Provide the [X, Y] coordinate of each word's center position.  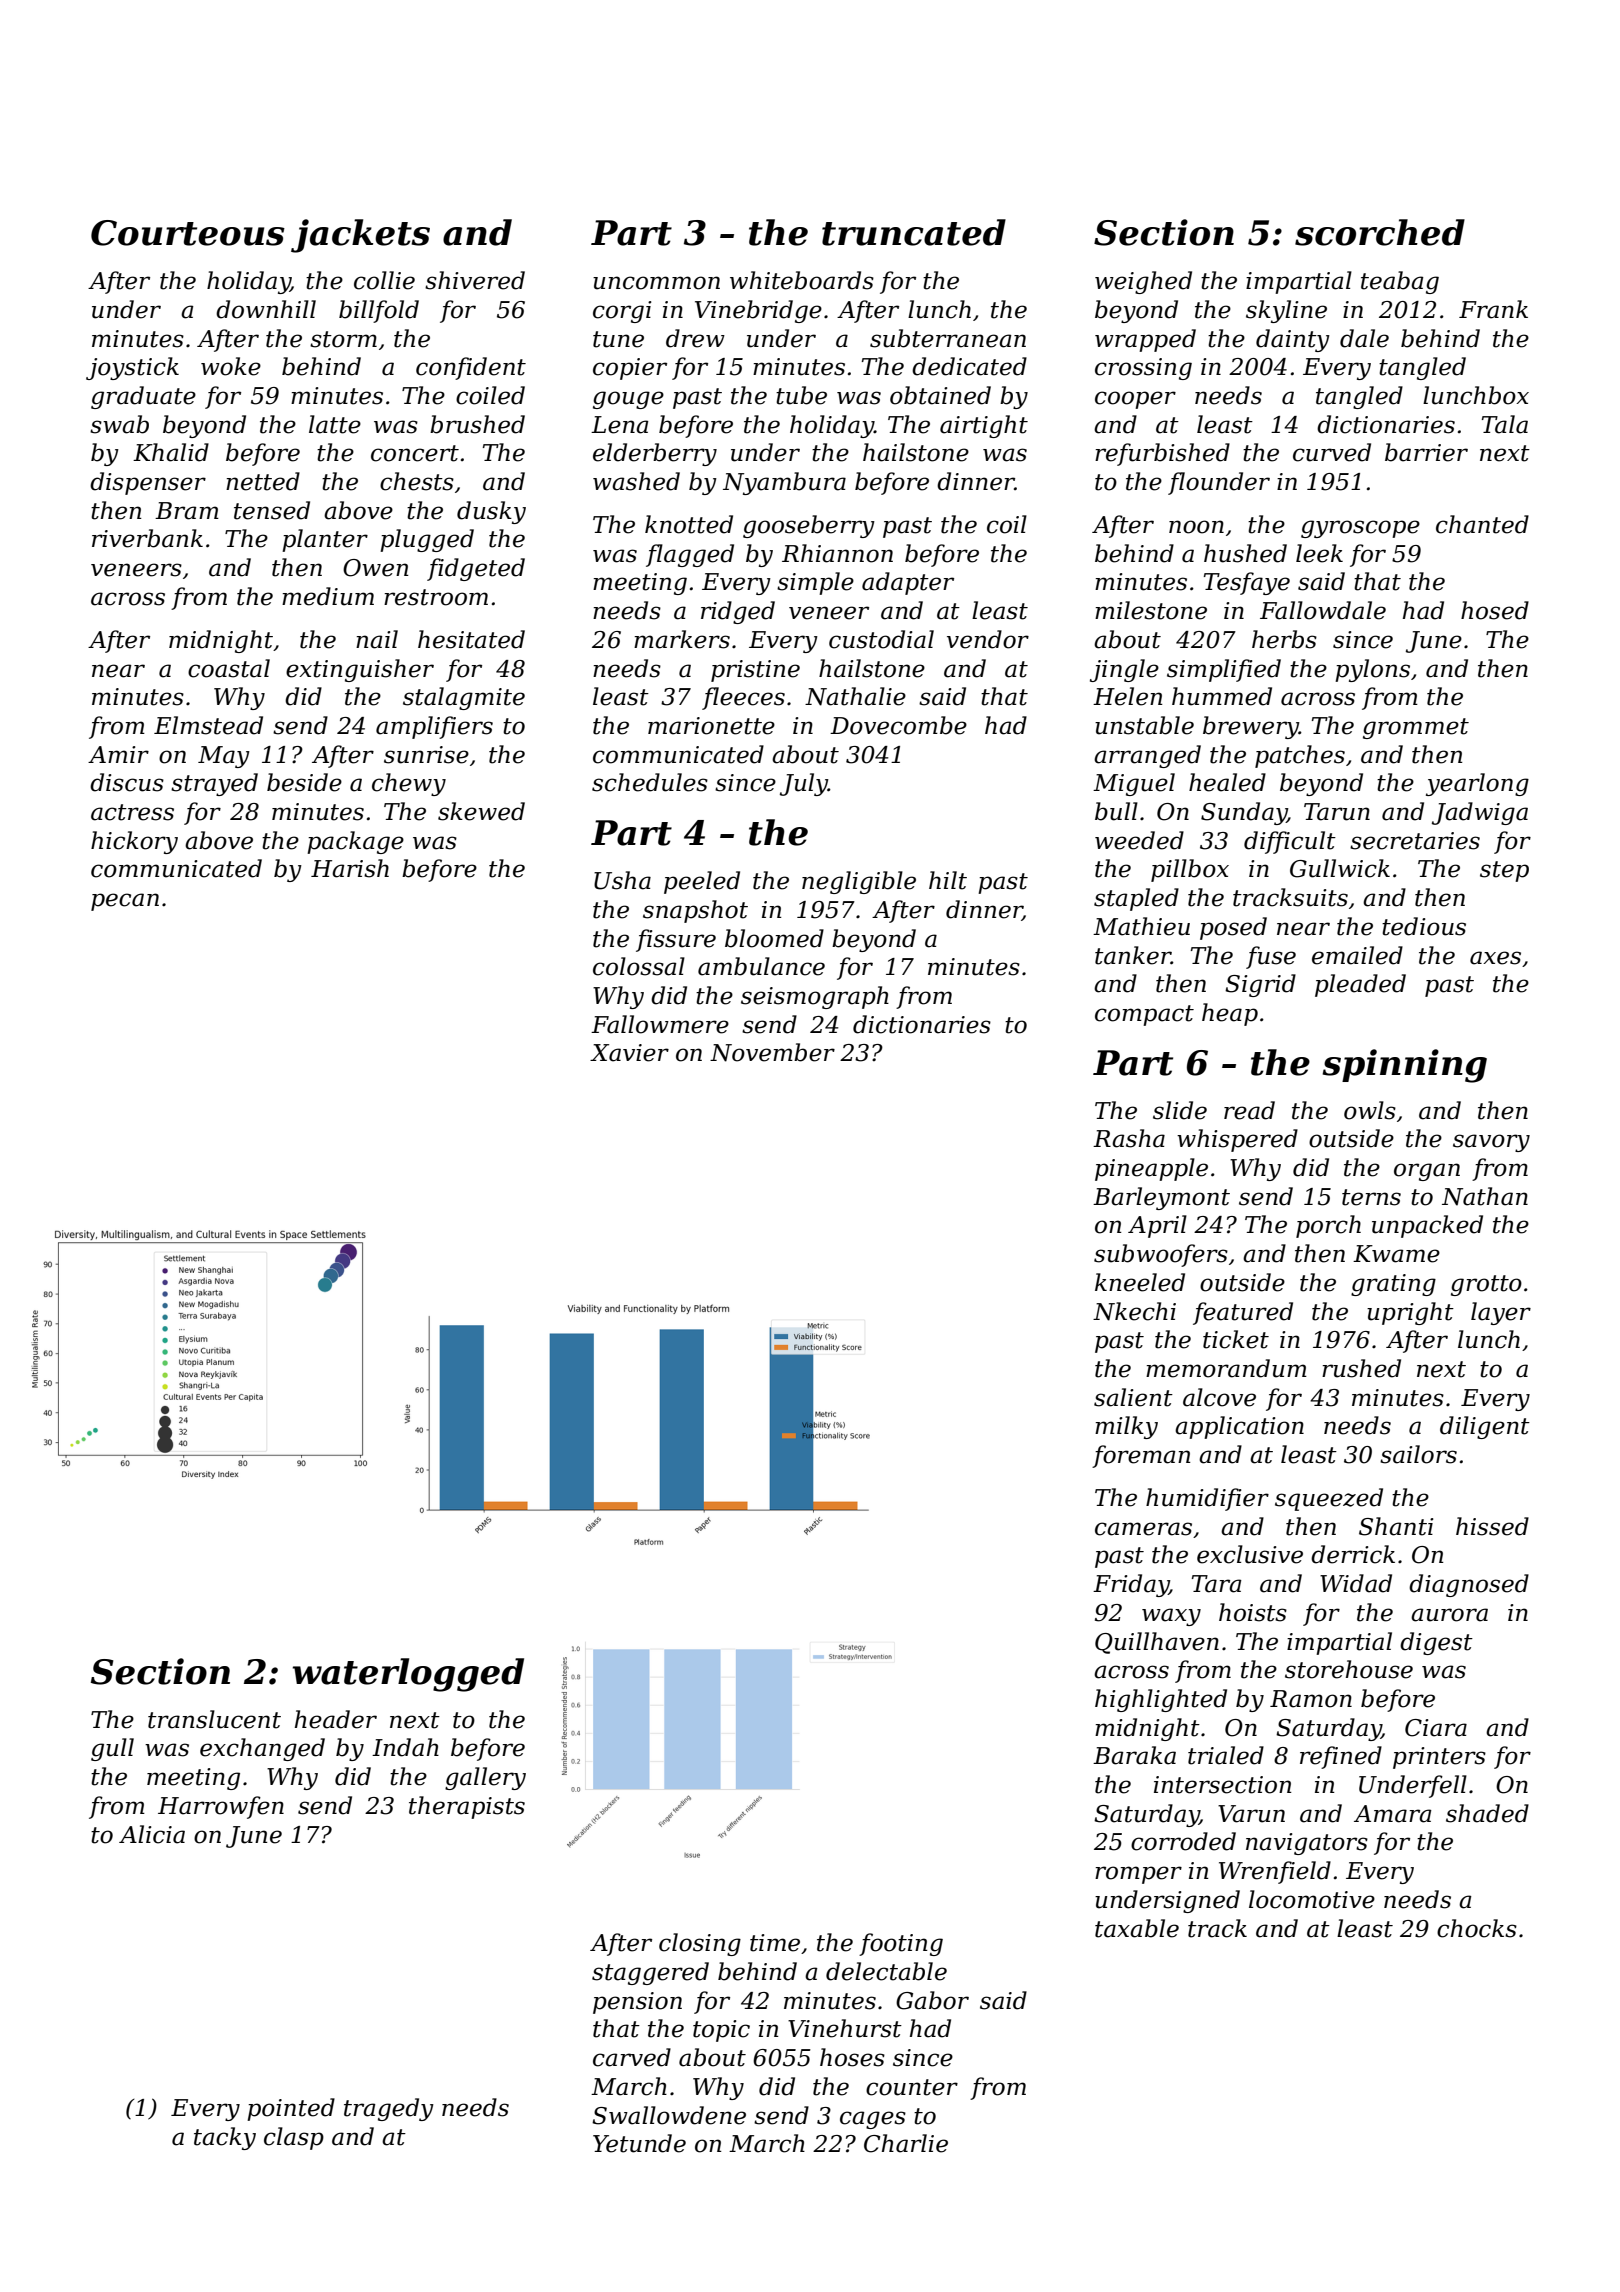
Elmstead [208, 725]
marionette [711, 726]
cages [873, 2120]
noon [1196, 527]
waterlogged [408, 1675]
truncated [914, 232]
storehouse [1349, 1669]
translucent [214, 1719]
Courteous [188, 233]
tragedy [389, 2109]
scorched [1380, 232]
